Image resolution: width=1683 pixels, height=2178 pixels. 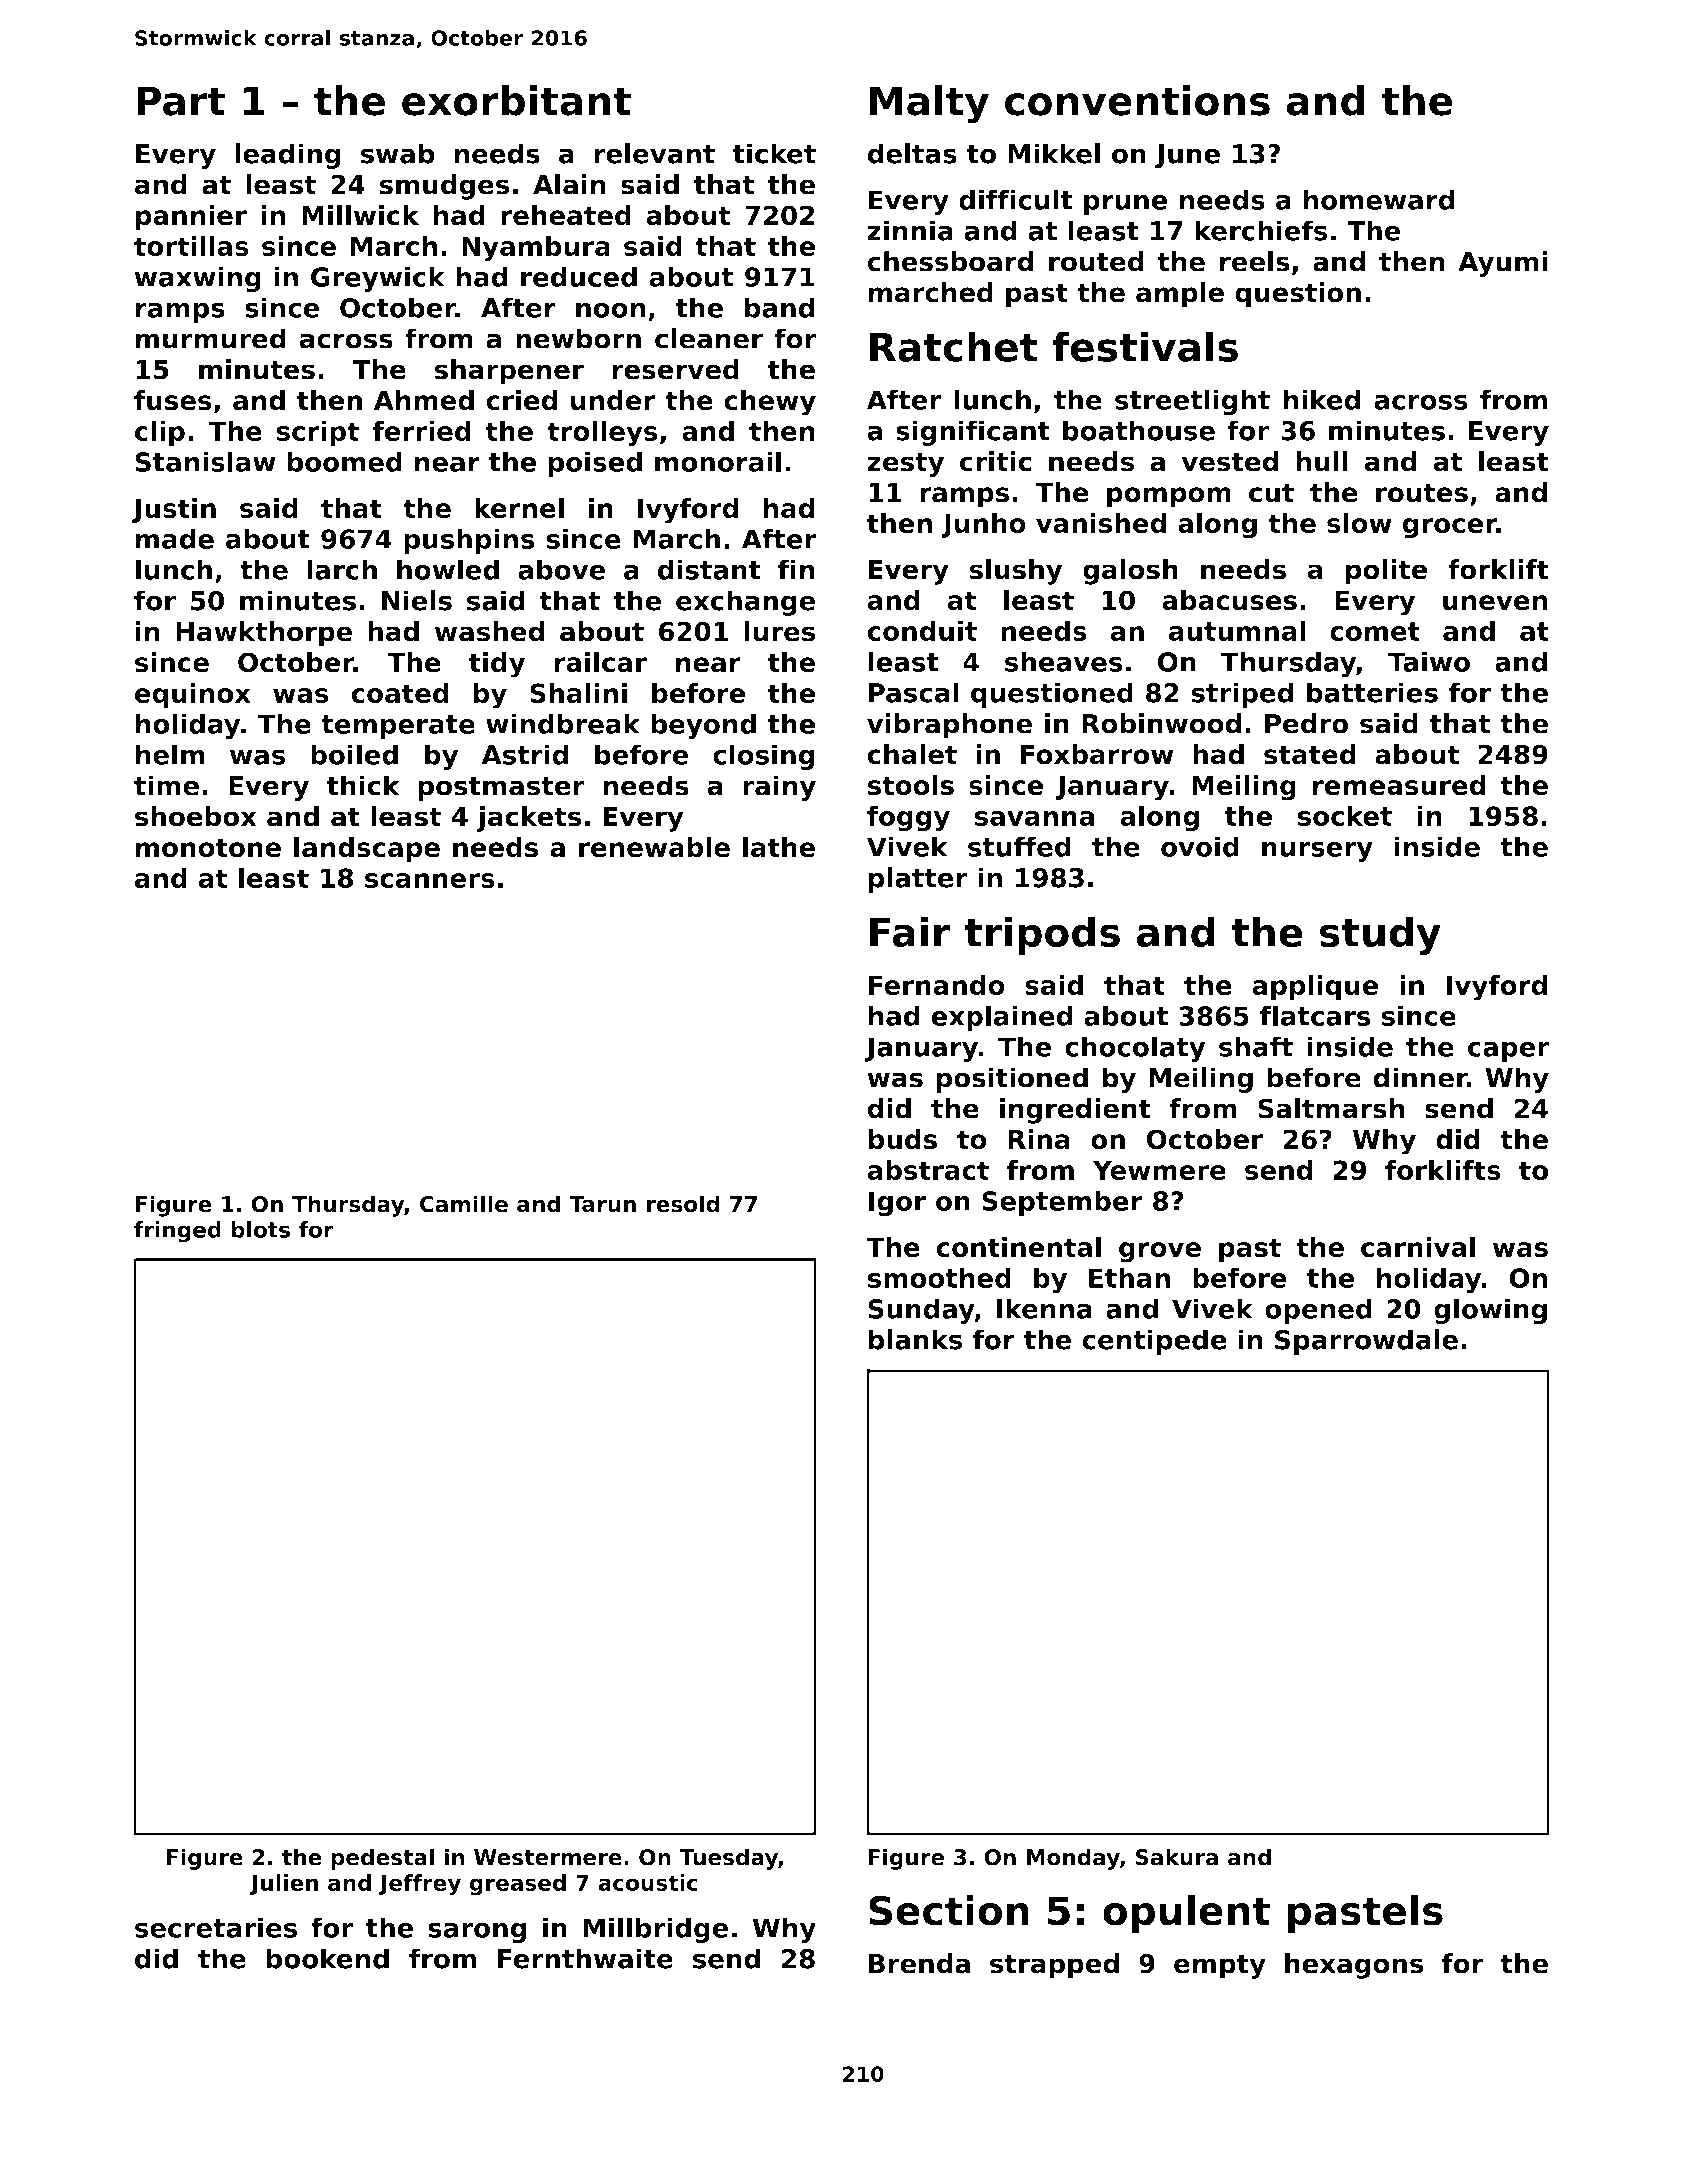 I want to click on pedestal, so click(x=382, y=1859).
